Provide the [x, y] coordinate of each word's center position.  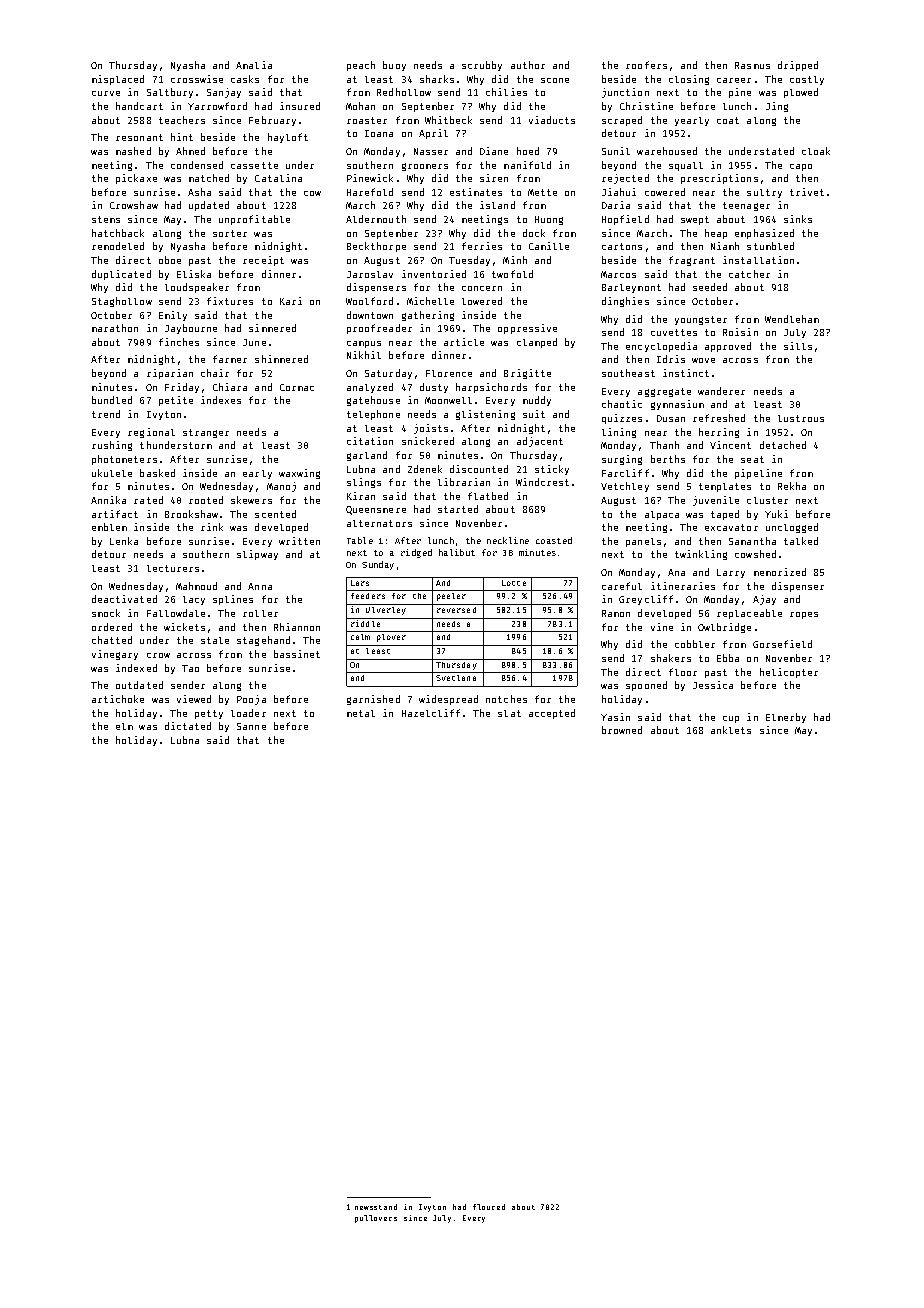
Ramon [616, 613]
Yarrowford [217, 106]
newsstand [376, 1207]
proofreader [379, 329]
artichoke [118, 699]
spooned [646, 686]
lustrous [801, 418]
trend [106, 414]
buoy [394, 66]
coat [728, 120]
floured [489, 1207]
